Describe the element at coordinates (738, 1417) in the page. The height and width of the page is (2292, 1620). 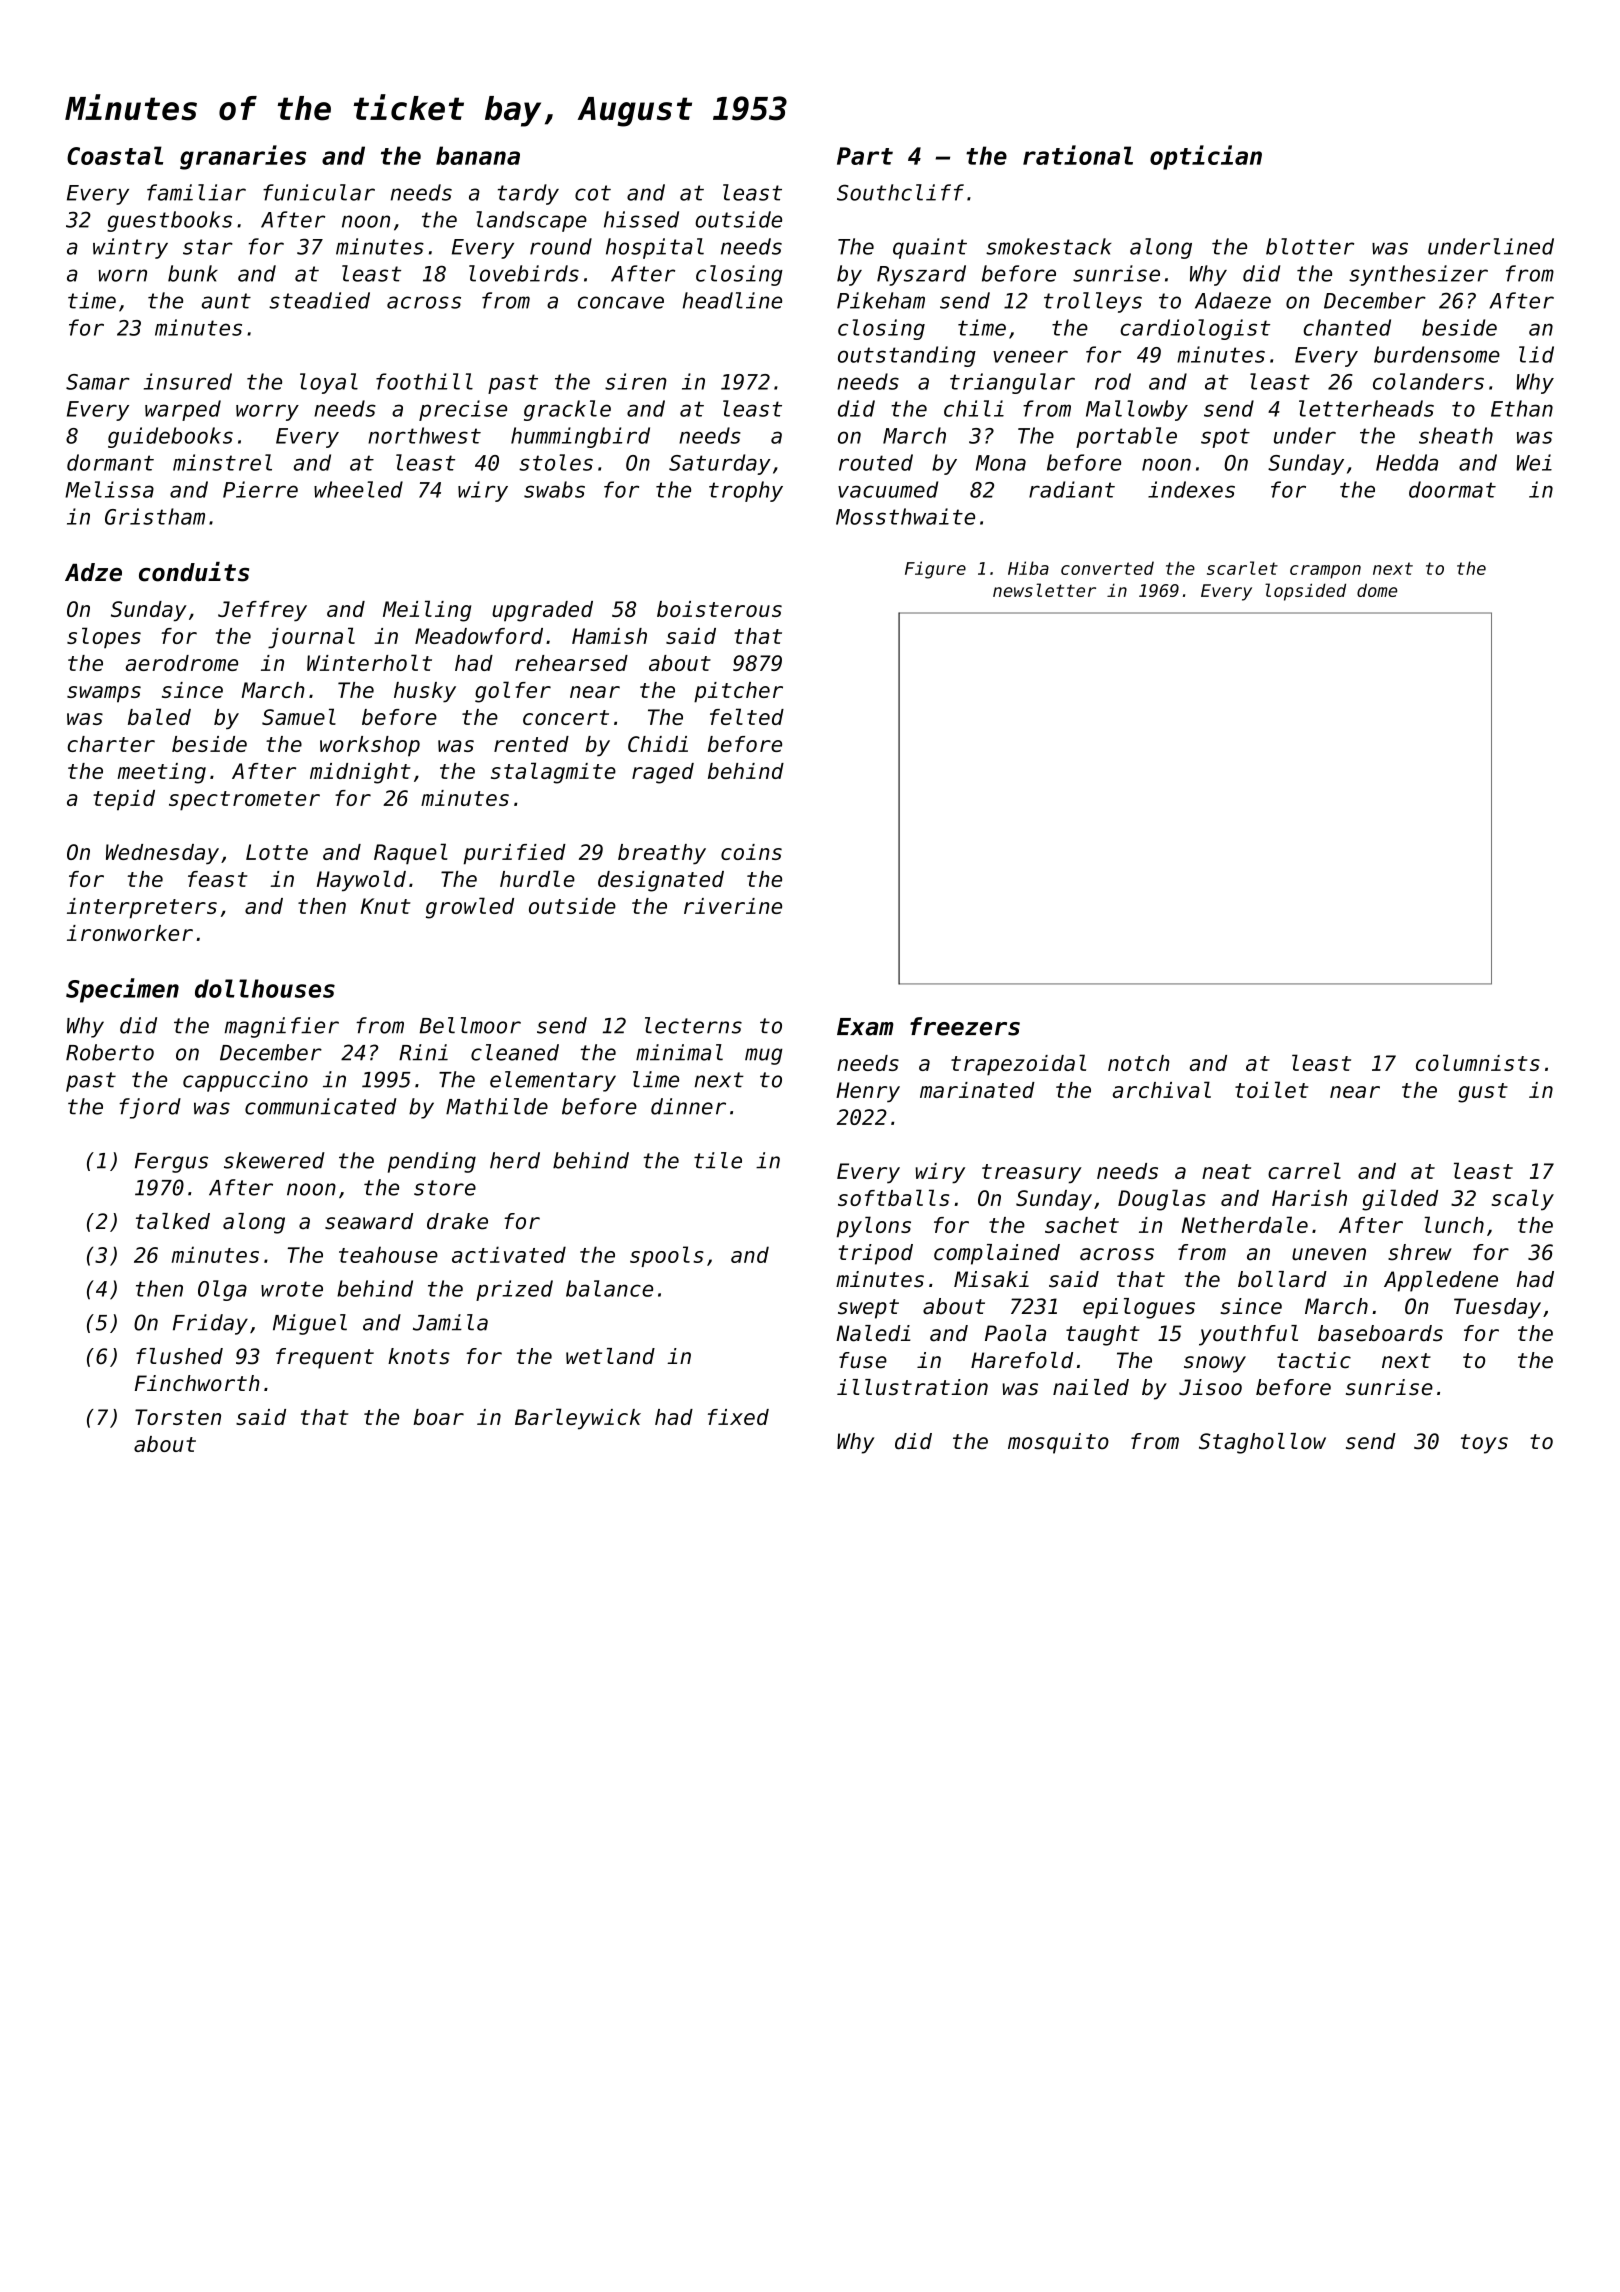
I see `fixed` at that location.
